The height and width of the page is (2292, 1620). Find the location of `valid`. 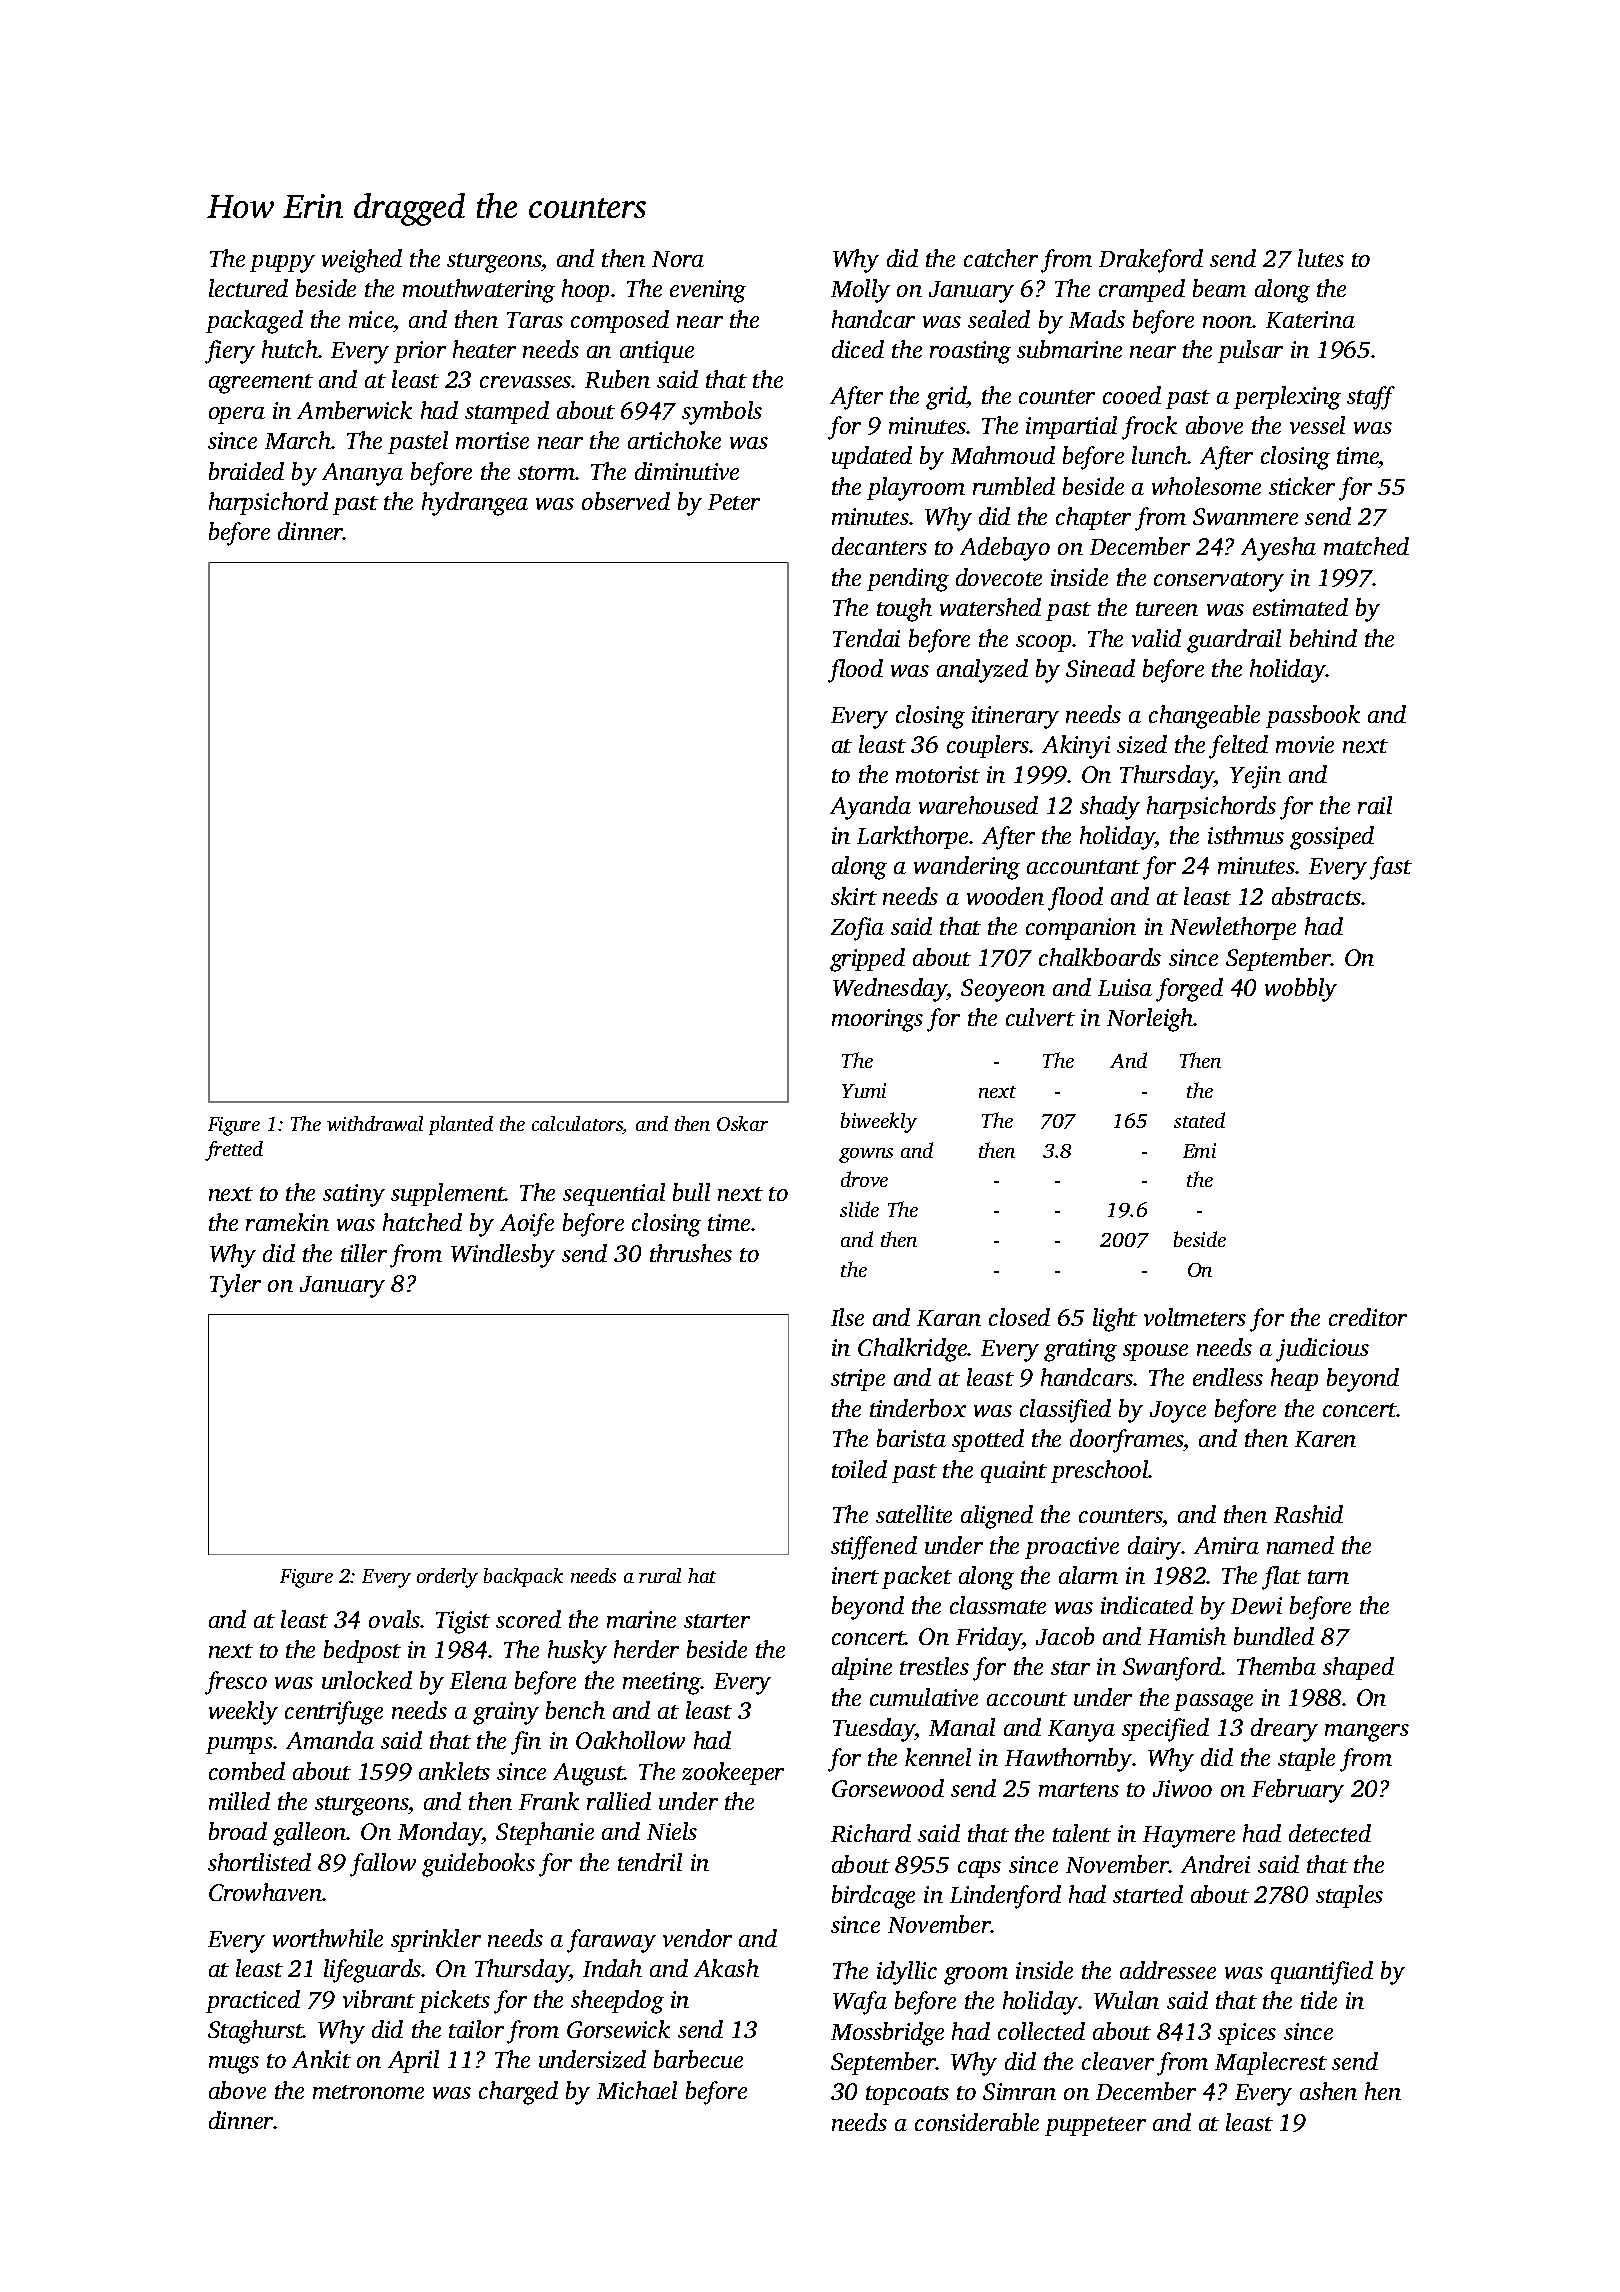

valid is located at coordinates (1156, 638).
